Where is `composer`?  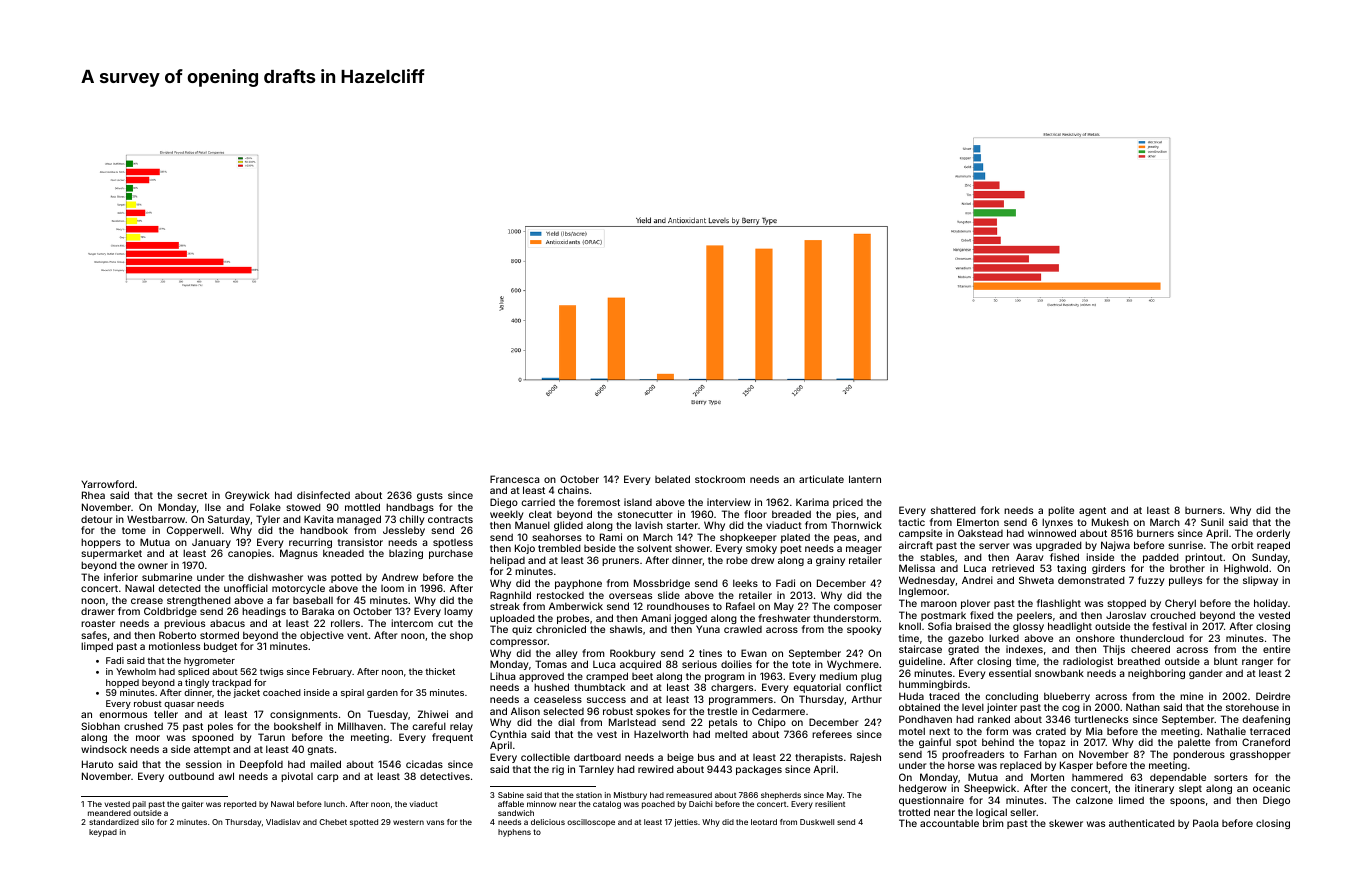 composer is located at coordinates (858, 608).
